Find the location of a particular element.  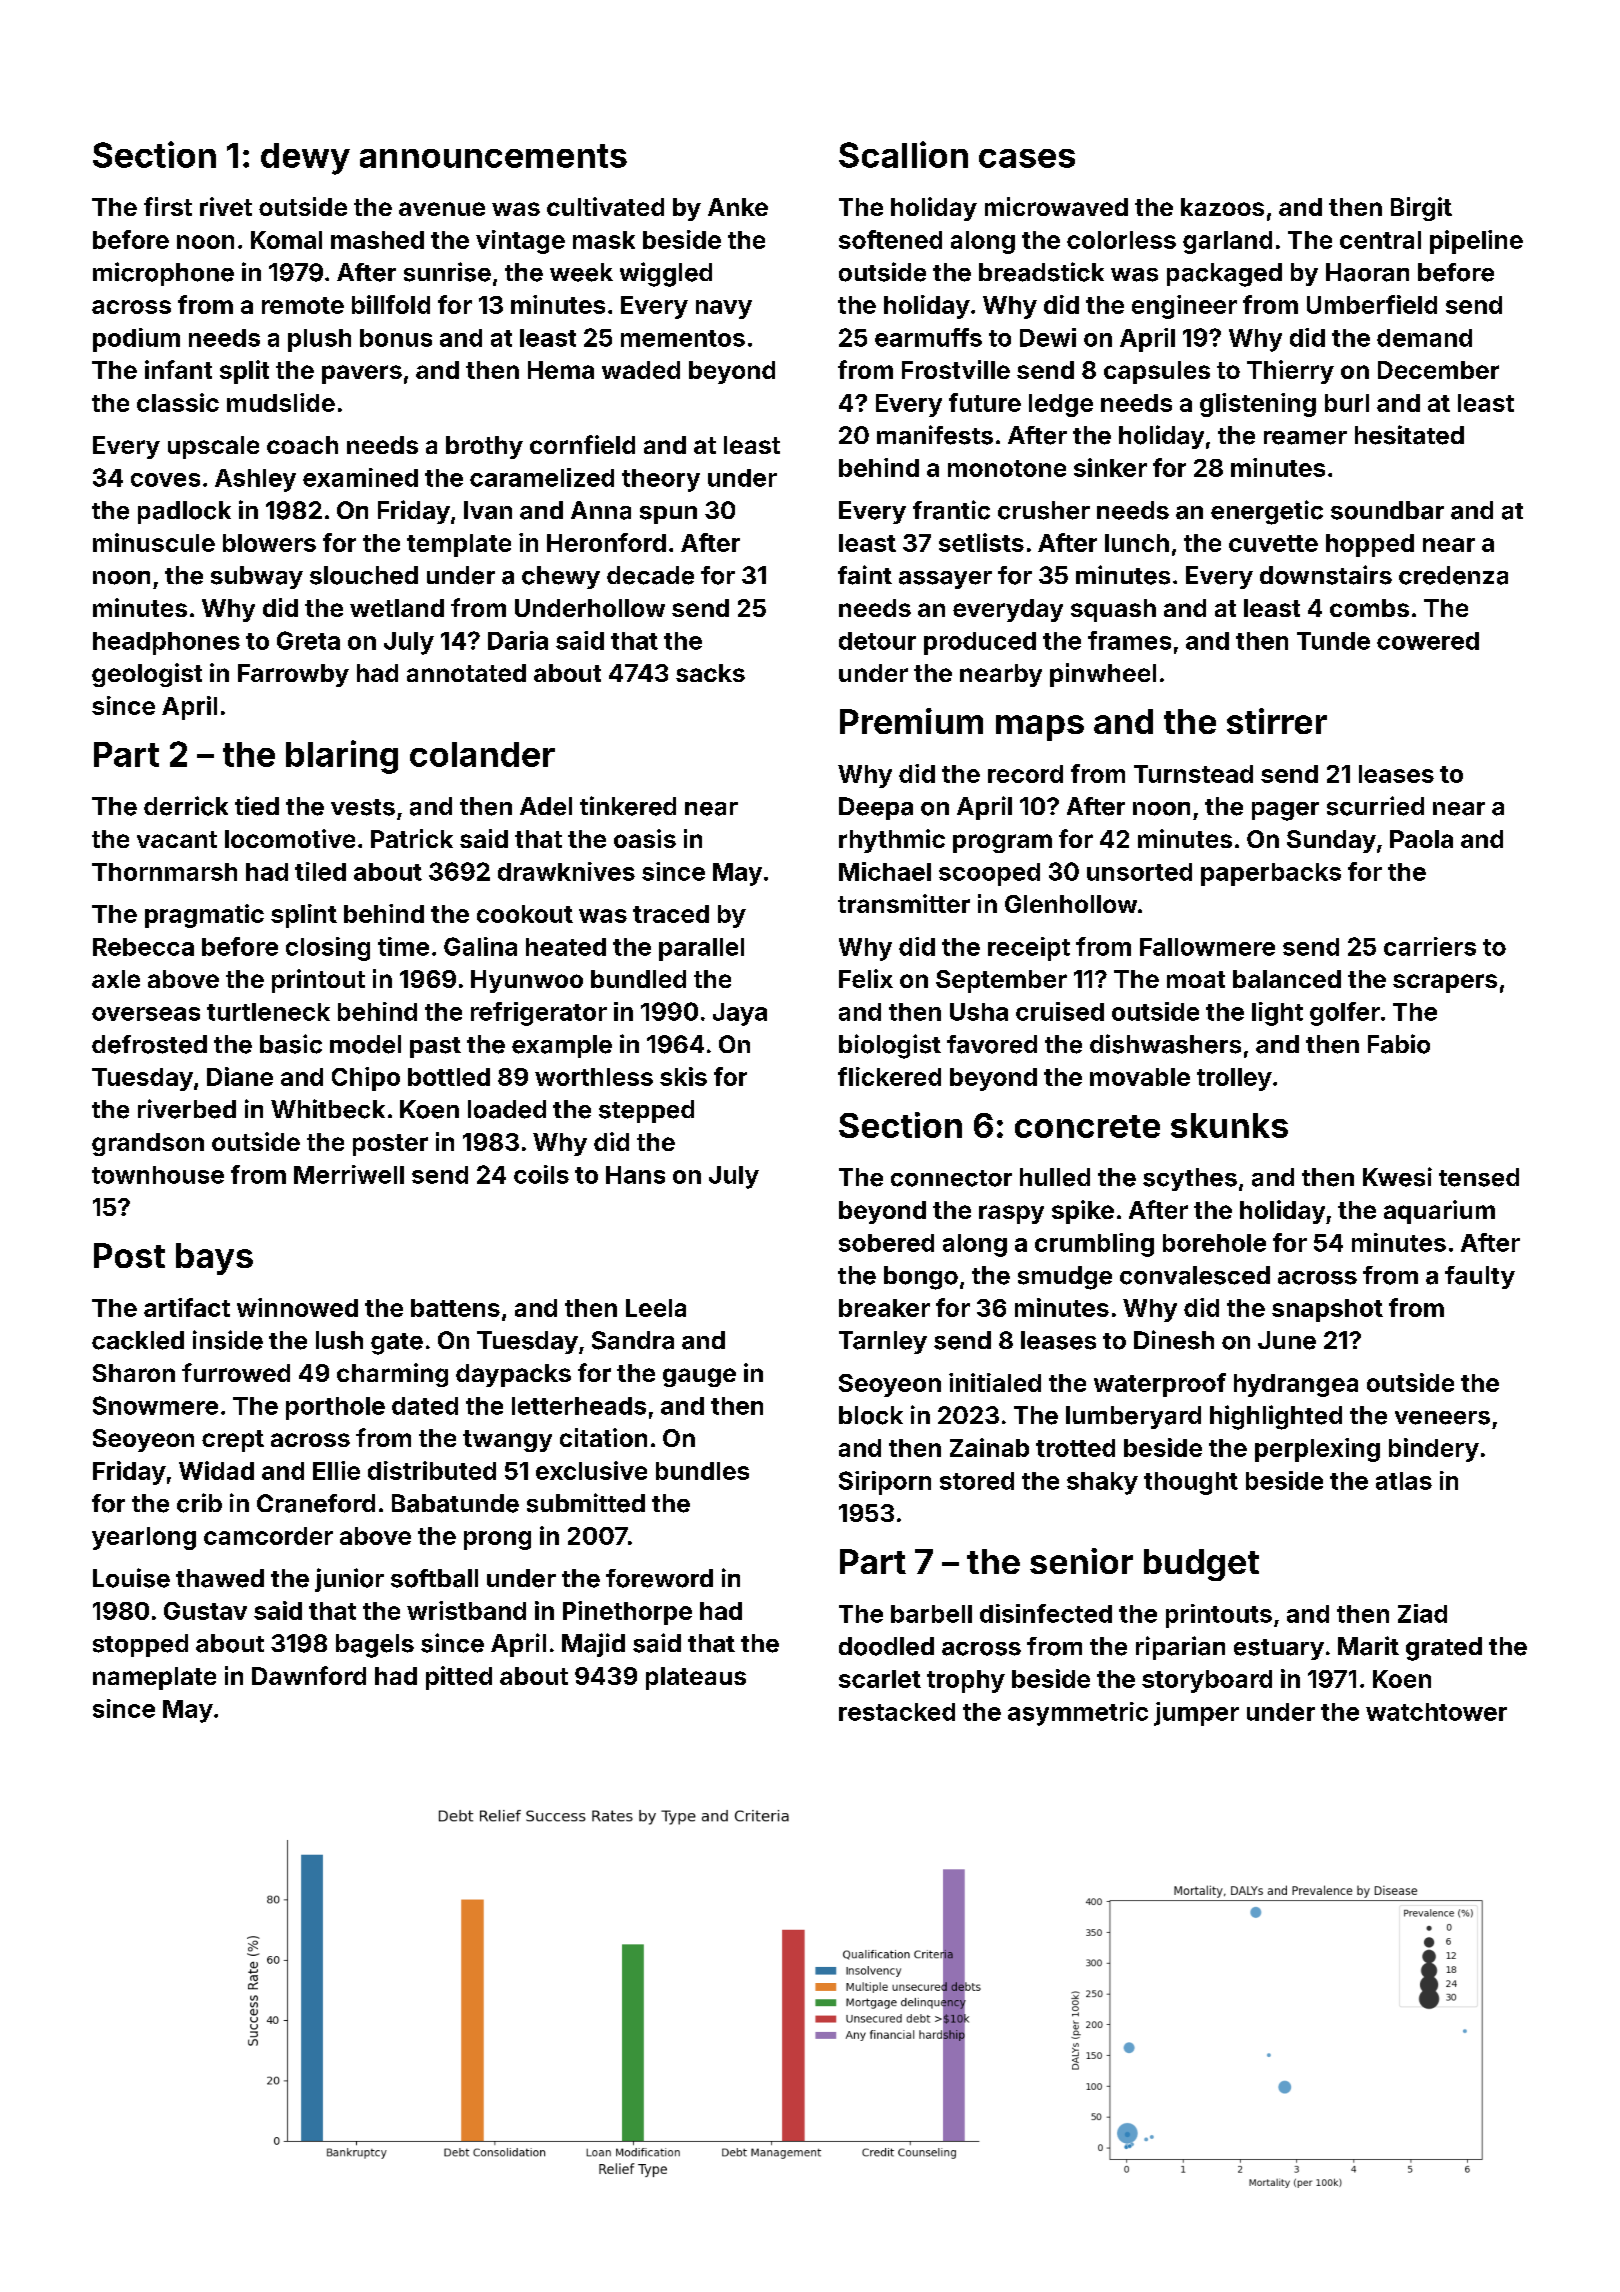

dewy is located at coordinates (305, 159).
